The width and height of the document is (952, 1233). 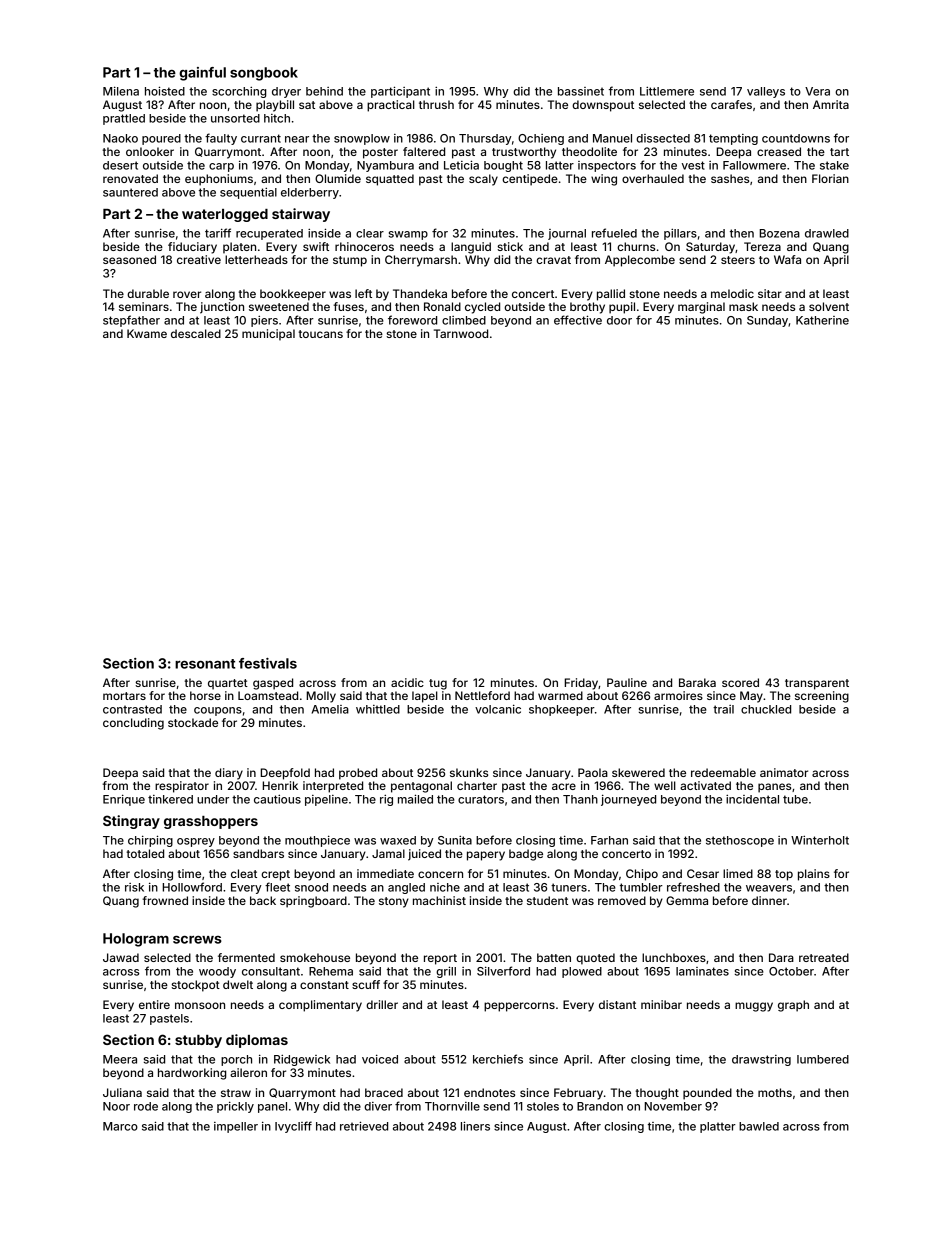 I want to click on songbook, so click(x=264, y=74).
